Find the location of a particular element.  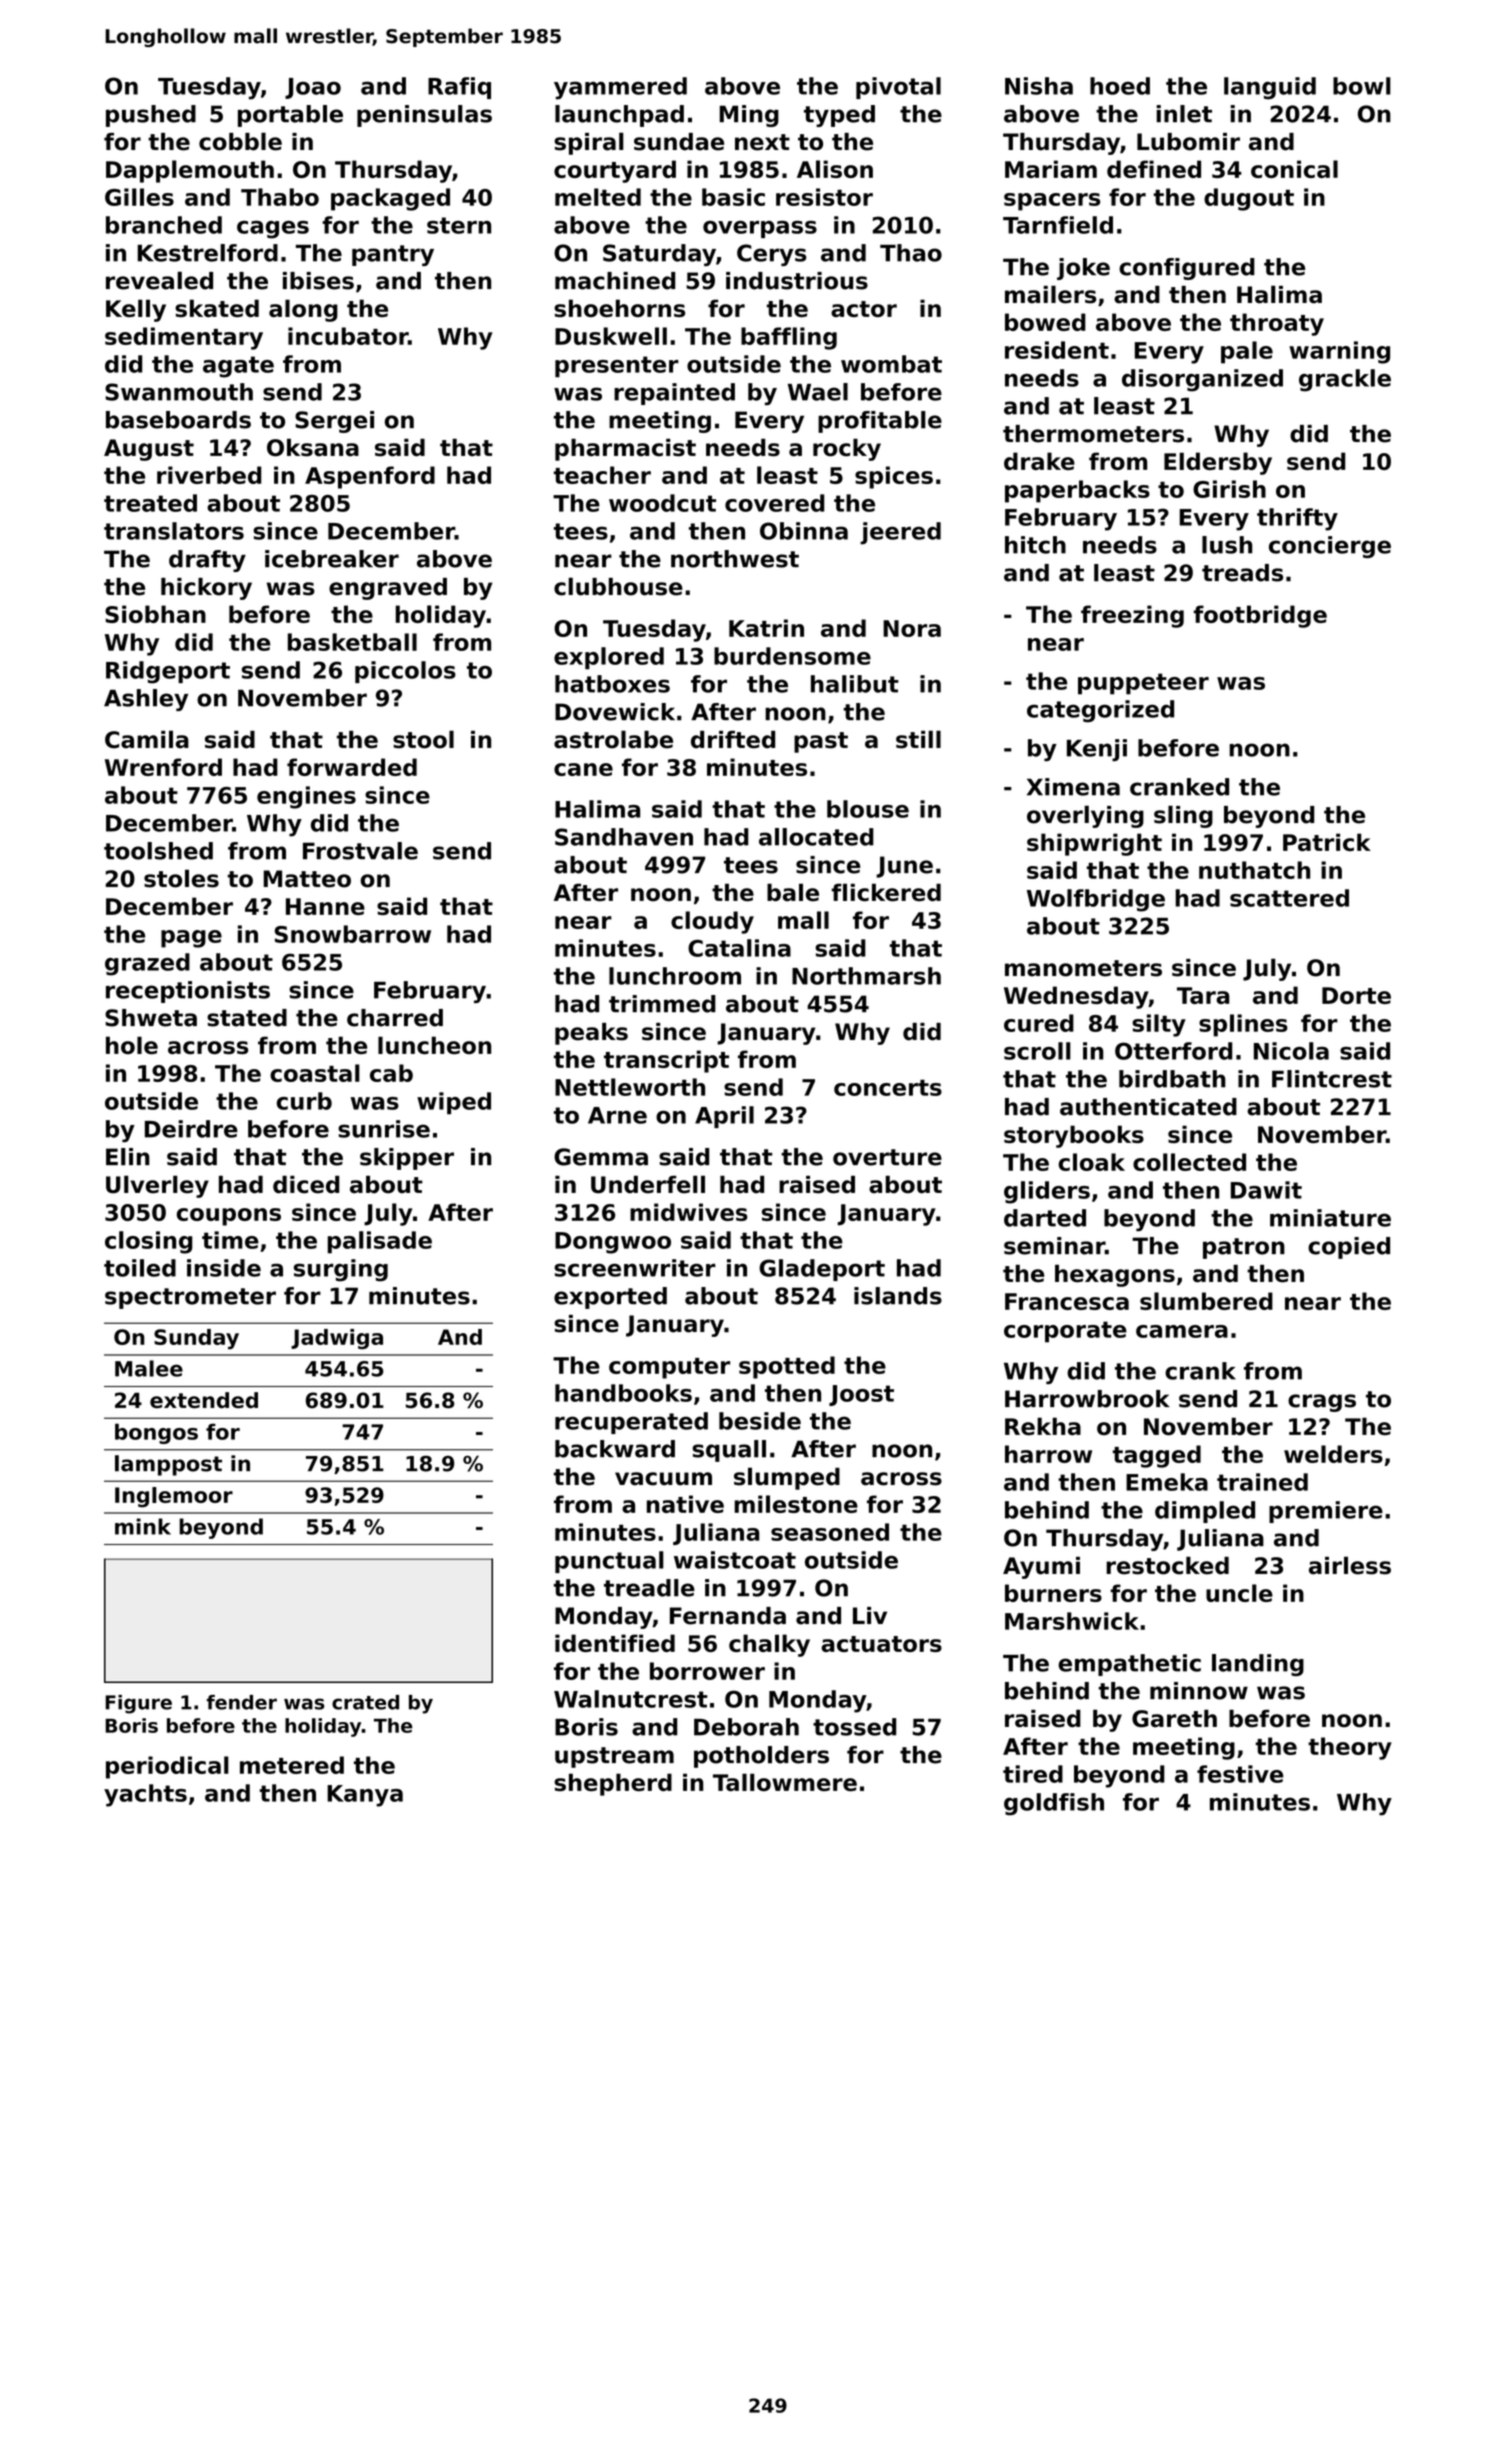

goldfish is located at coordinates (1054, 1804).
